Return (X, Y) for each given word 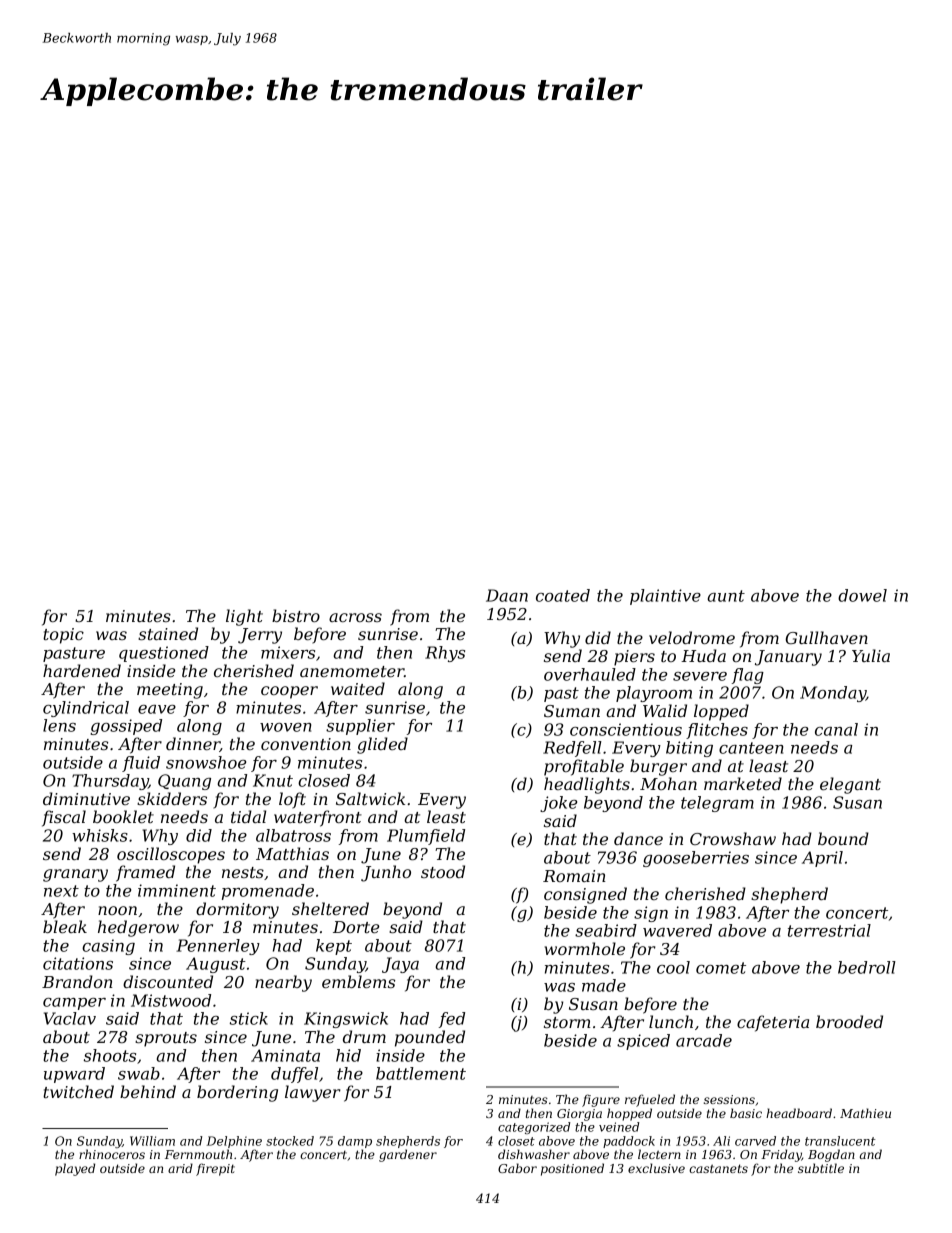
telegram (717, 804)
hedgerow (138, 928)
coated (563, 595)
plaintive (665, 597)
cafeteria (773, 1023)
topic (63, 636)
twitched (78, 1091)
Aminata (285, 1055)
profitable (584, 767)
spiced (643, 1042)
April (822, 859)
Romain (574, 876)
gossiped (126, 727)
